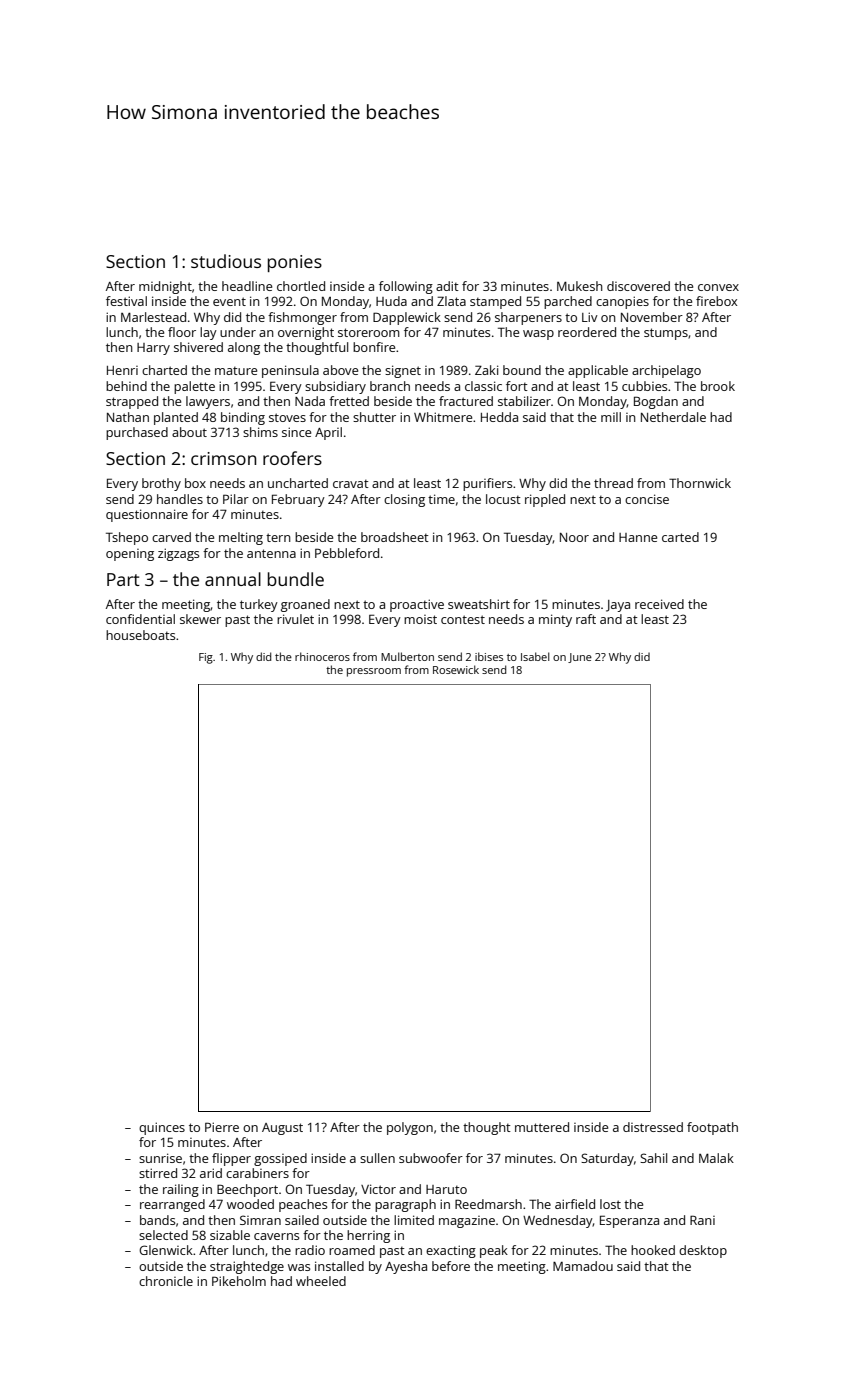  What do you see at coordinates (503, 499) in the screenshot?
I see `locust` at bounding box center [503, 499].
